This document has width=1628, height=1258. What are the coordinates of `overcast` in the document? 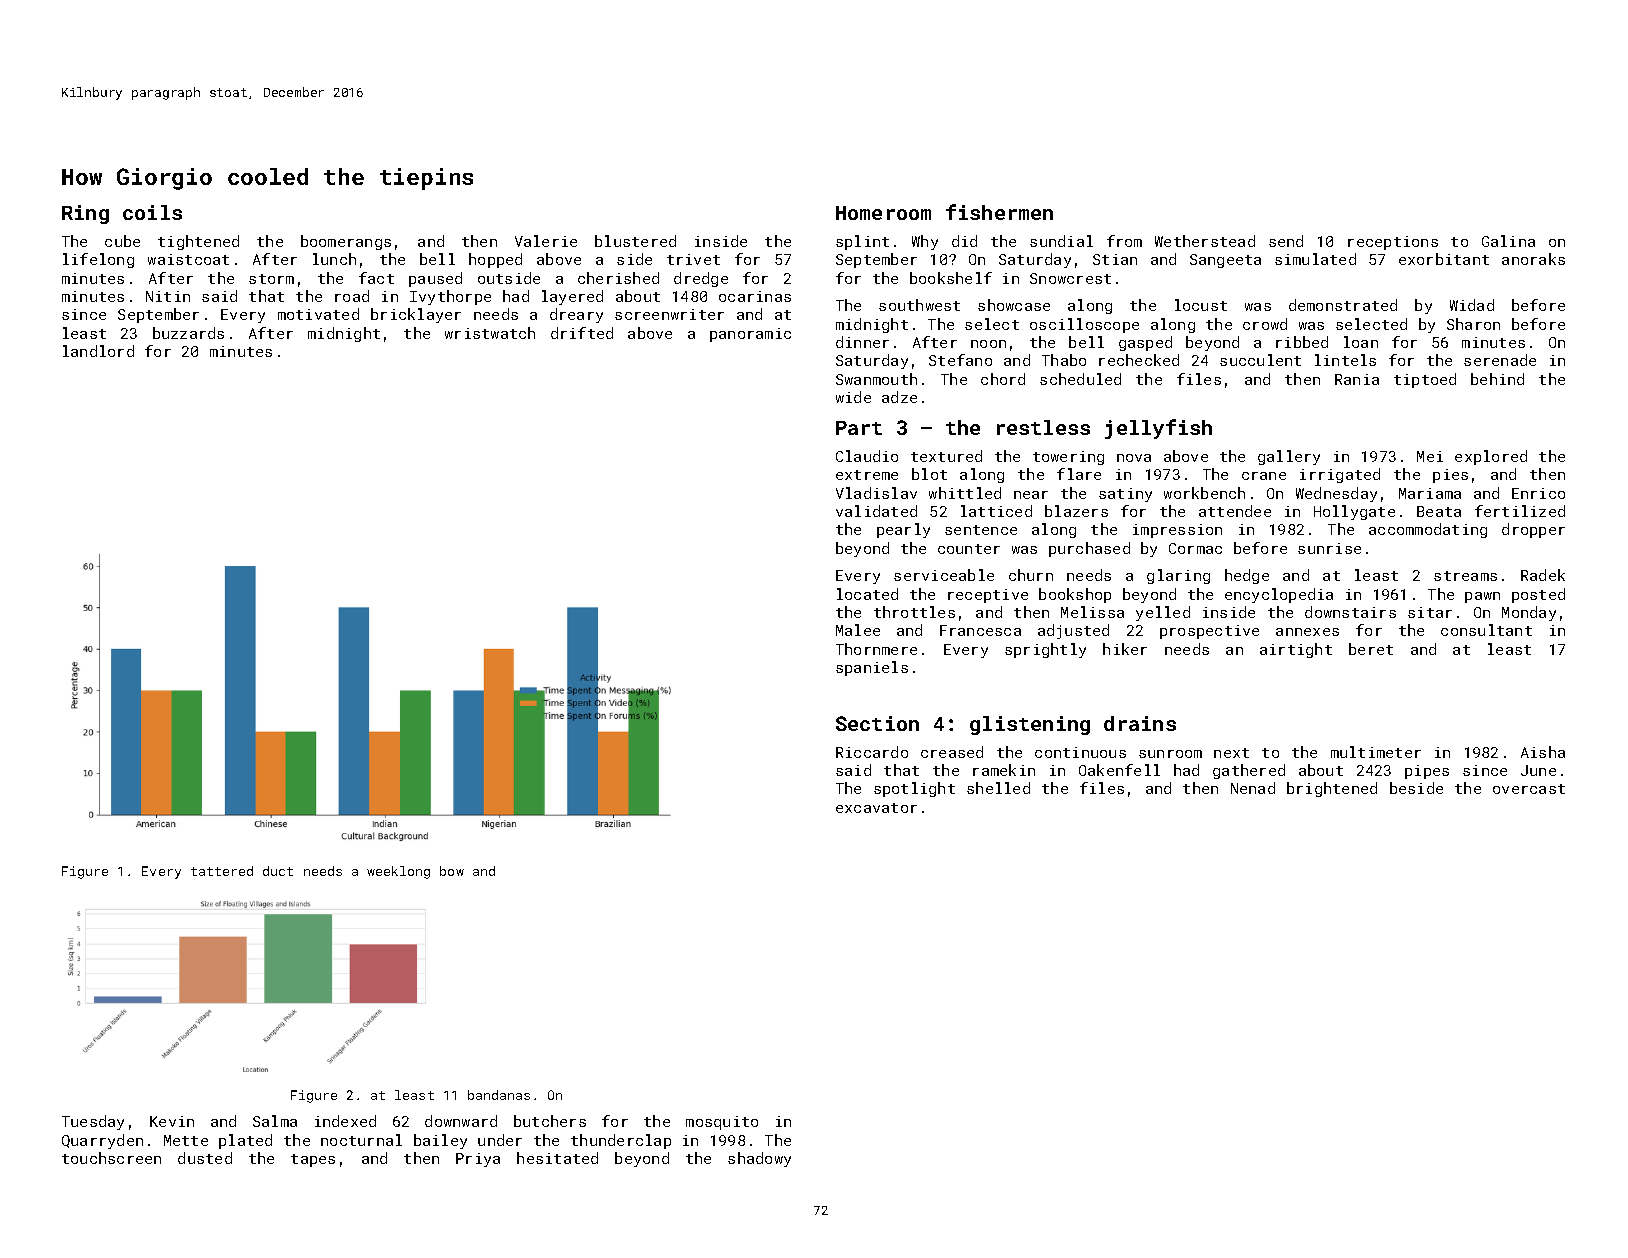 It's located at (1529, 789).
